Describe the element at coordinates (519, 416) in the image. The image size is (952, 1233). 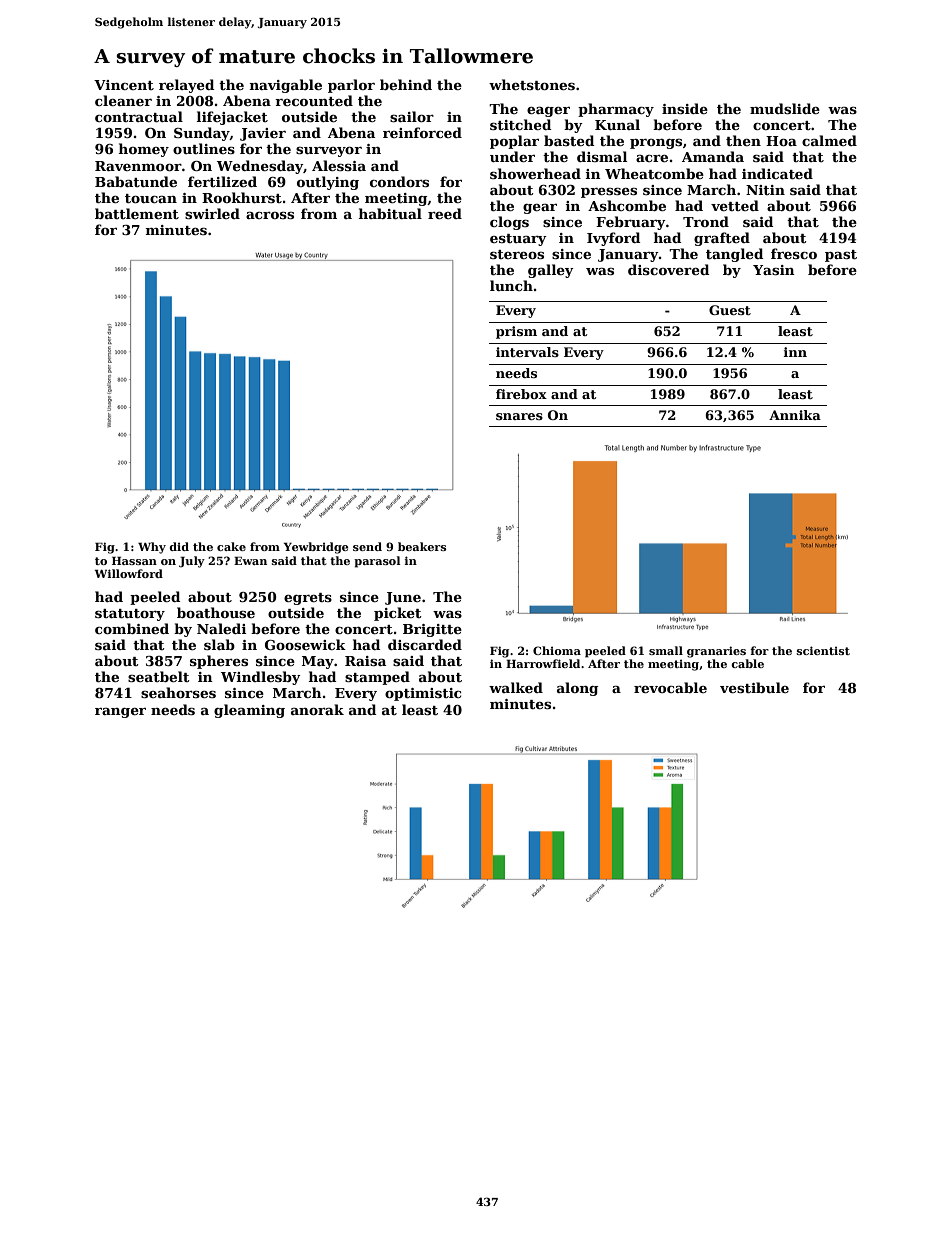
I see `snares` at that location.
